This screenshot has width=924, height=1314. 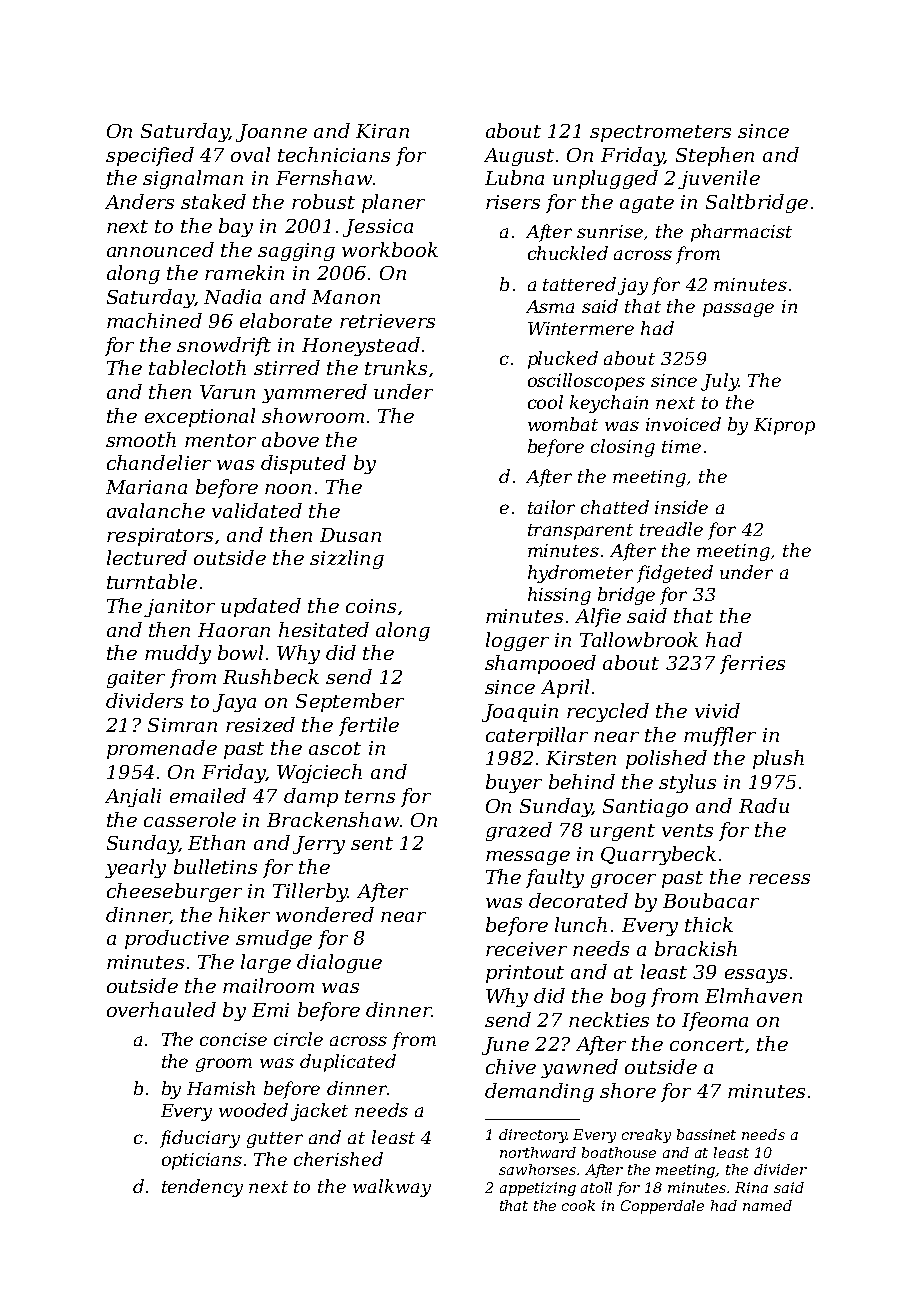 What do you see at coordinates (715, 156) in the screenshot?
I see `Stephen` at bounding box center [715, 156].
